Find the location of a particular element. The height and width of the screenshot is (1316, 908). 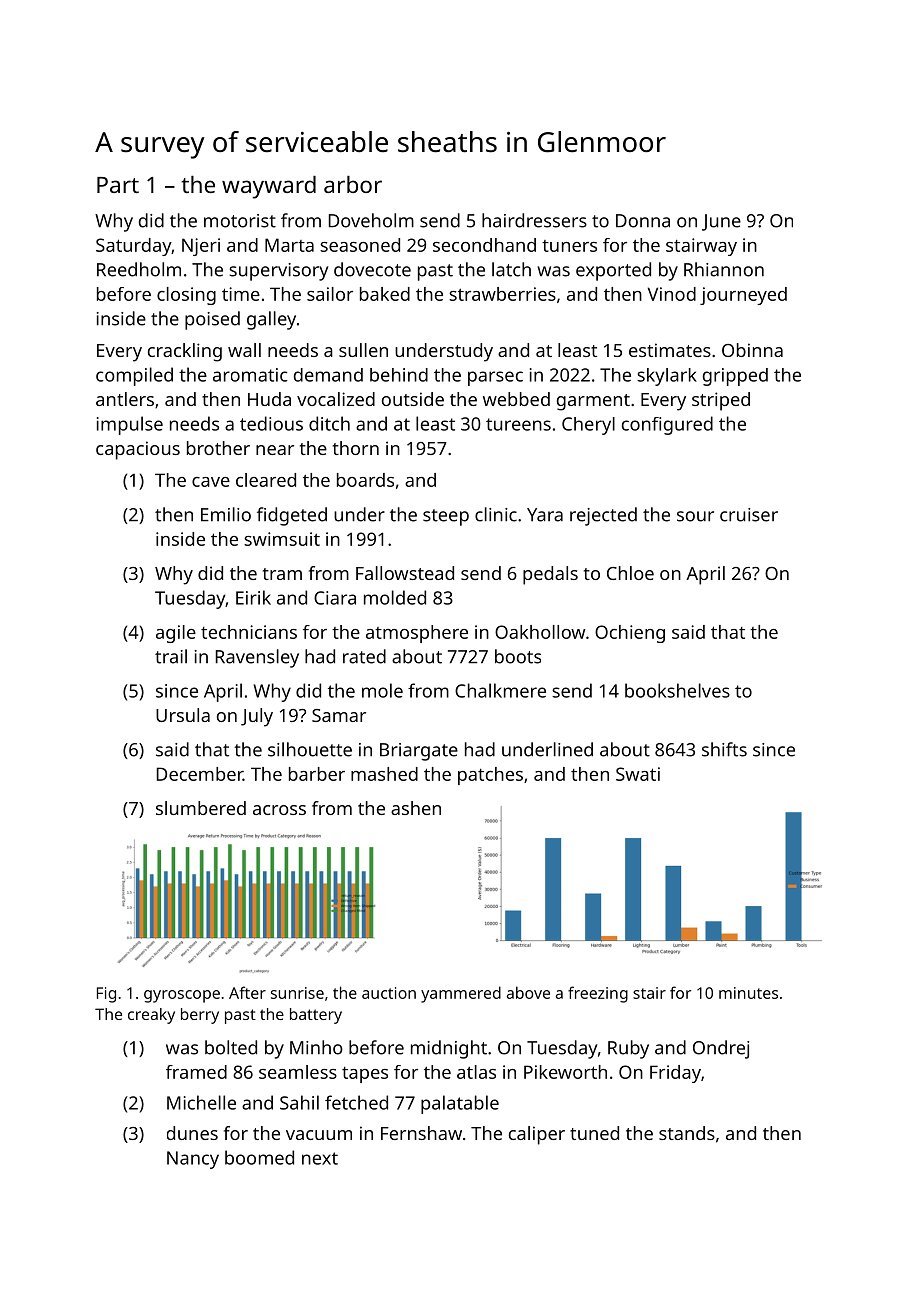

Donna is located at coordinates (643, 221).
